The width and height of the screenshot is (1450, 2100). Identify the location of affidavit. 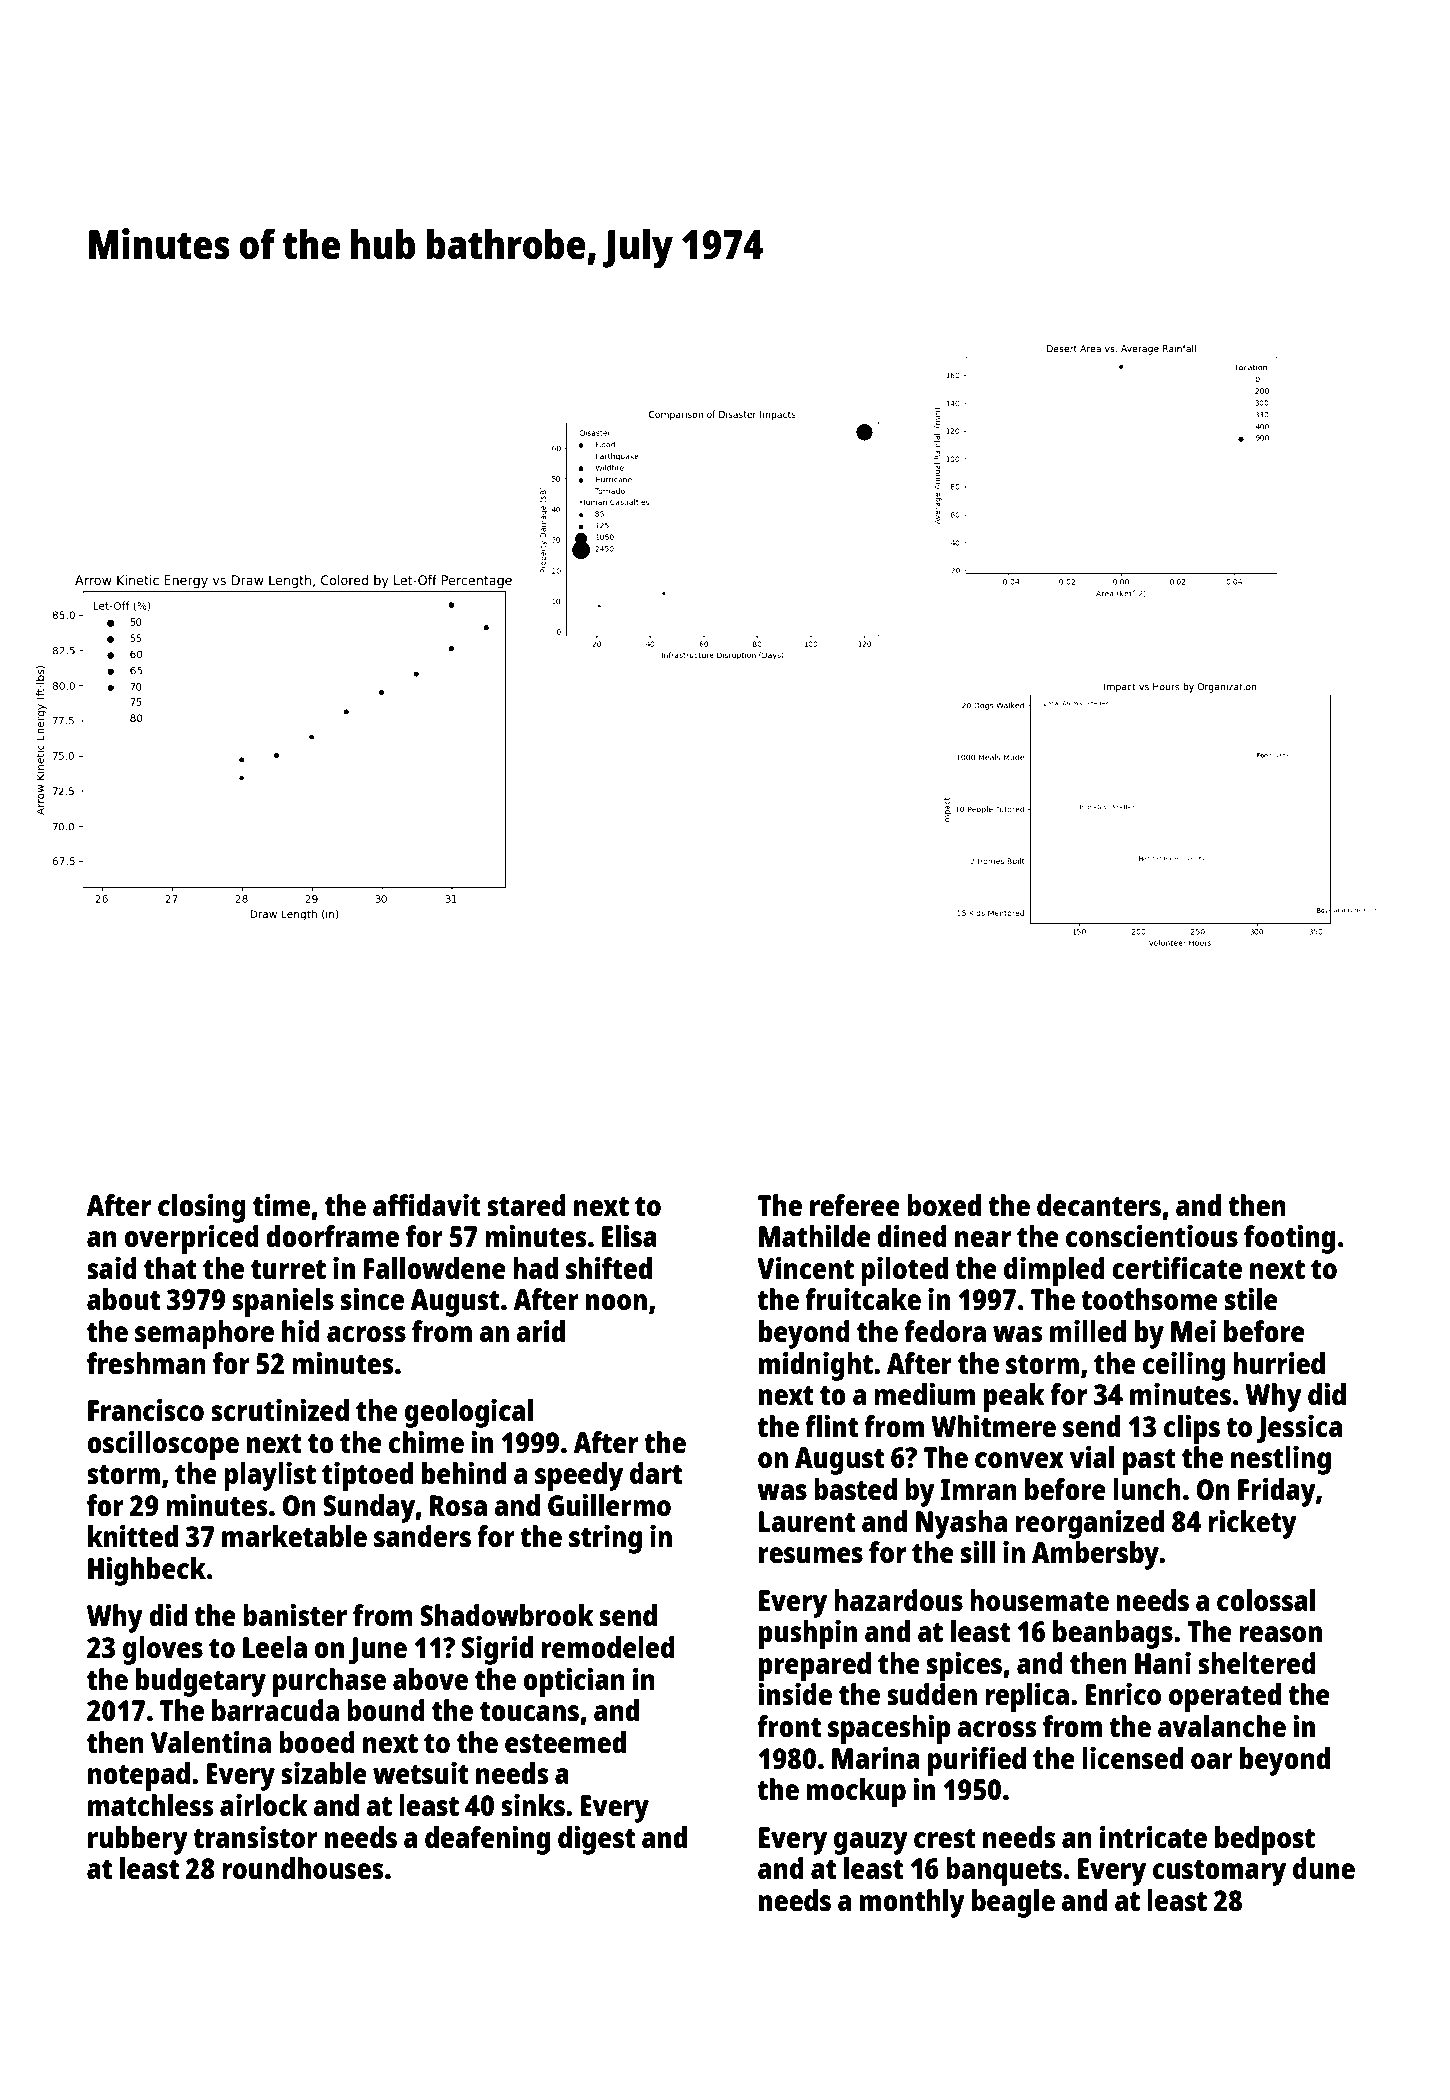
(427, 1205).
